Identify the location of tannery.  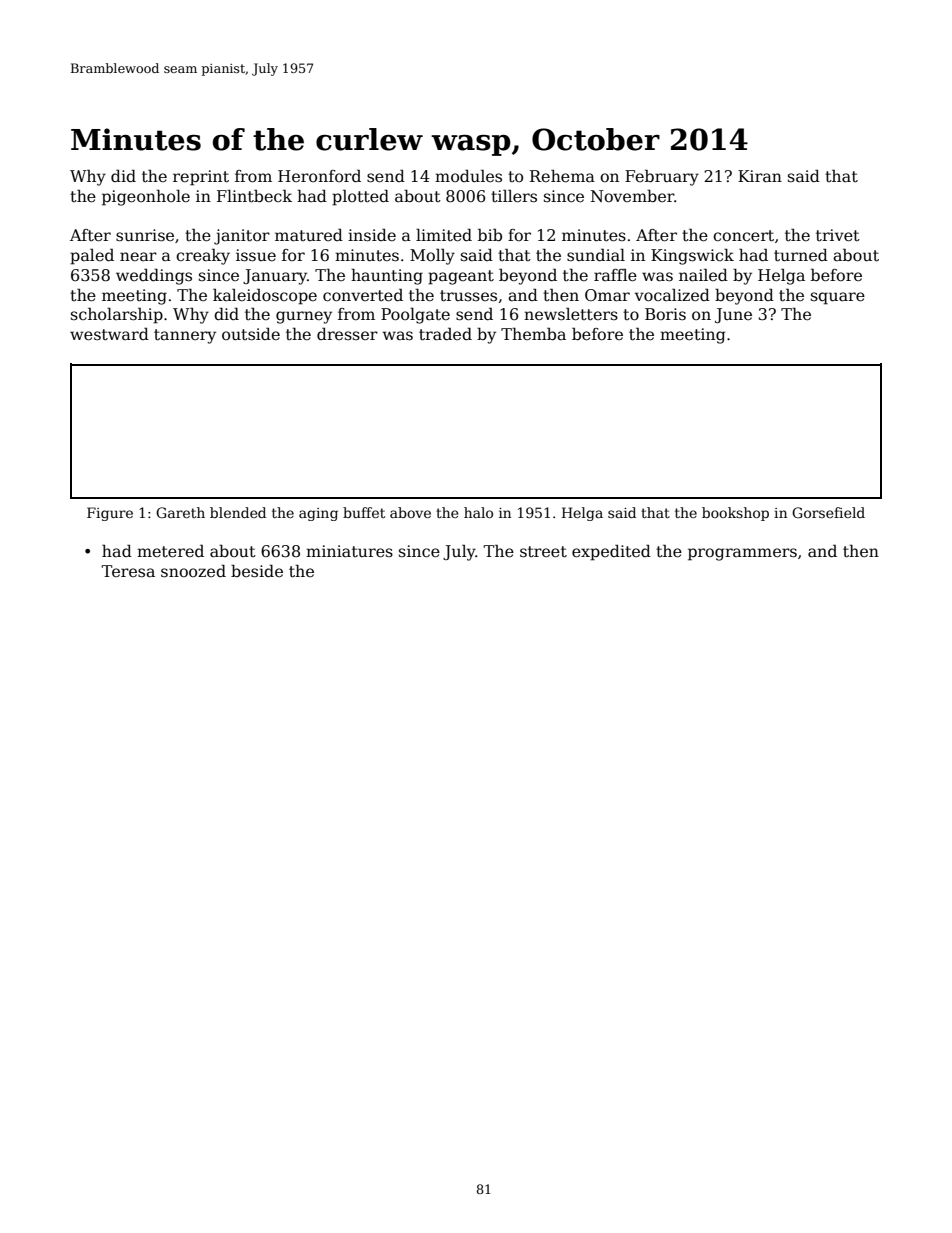
(185, 336).
